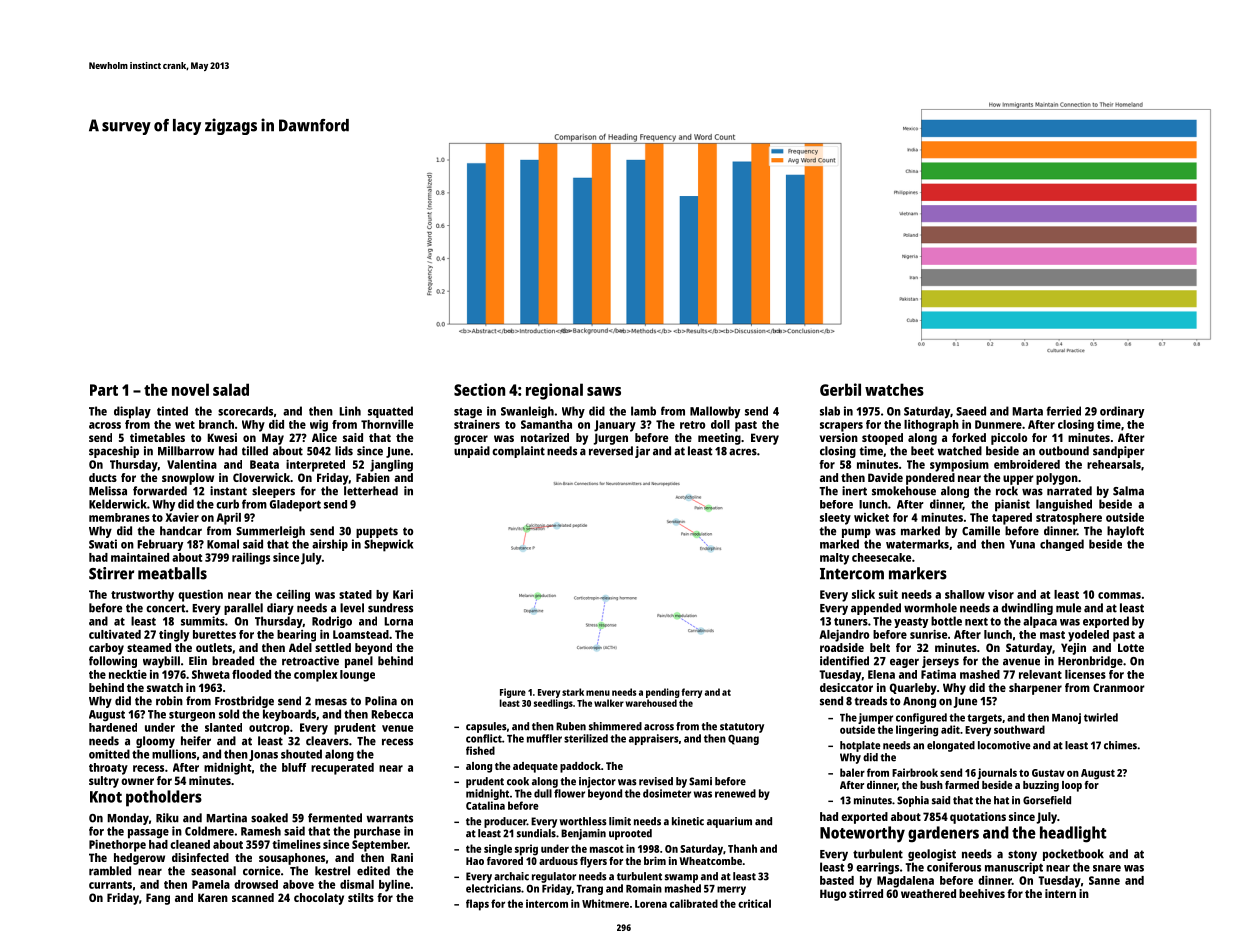 The height and width of the page is (952, 1233). I want to click on headlight, so click(1073, 834).
